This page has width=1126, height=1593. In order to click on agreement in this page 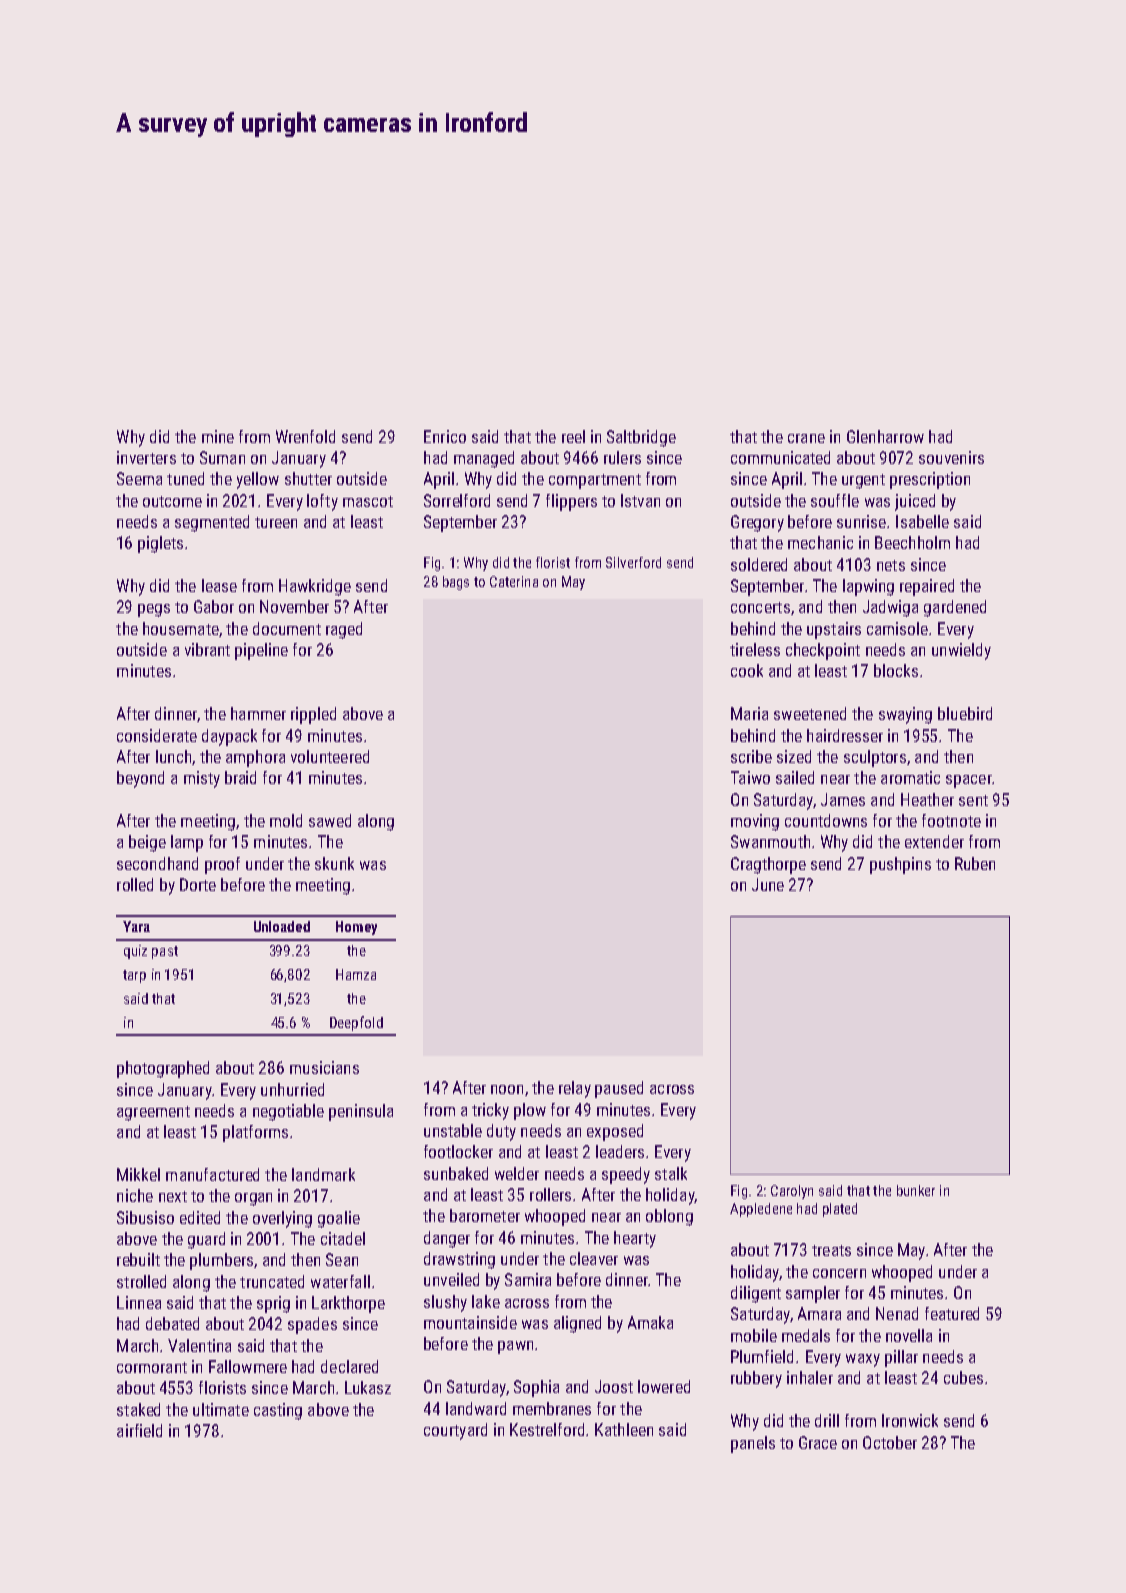, I will do `click(153, 1113)`.
